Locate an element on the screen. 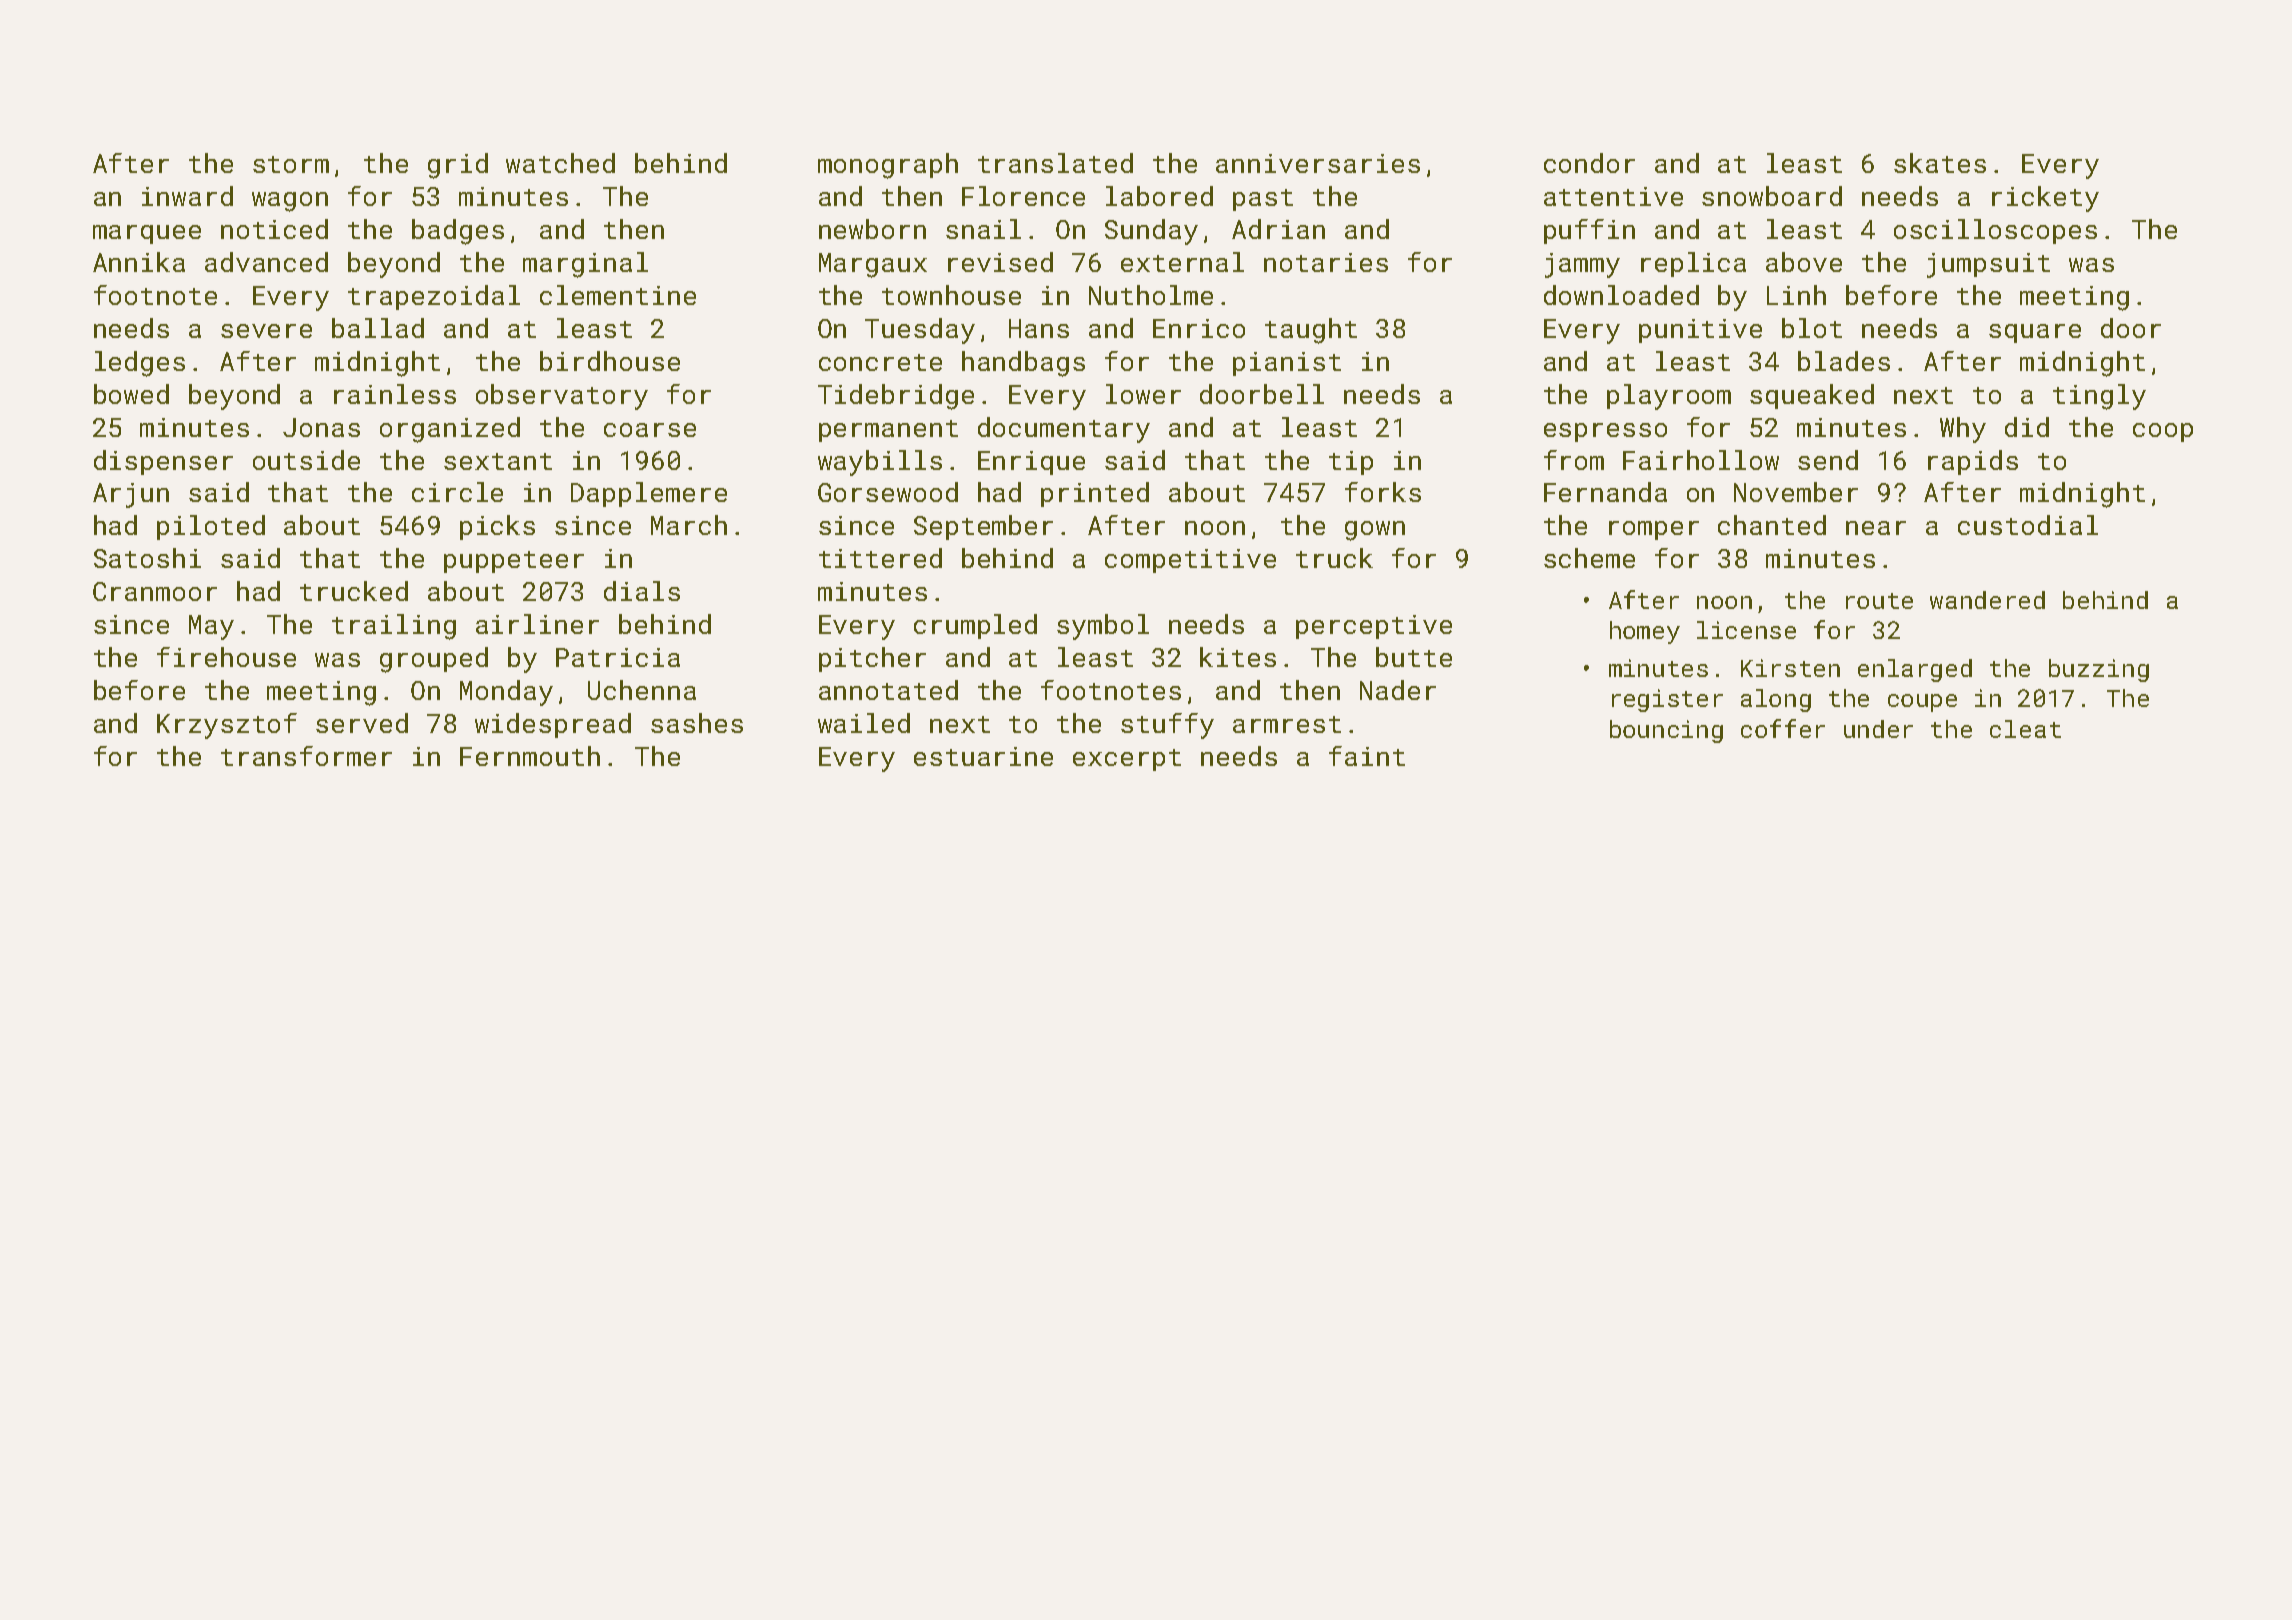  printed is located at coordinates (1095, 494).
